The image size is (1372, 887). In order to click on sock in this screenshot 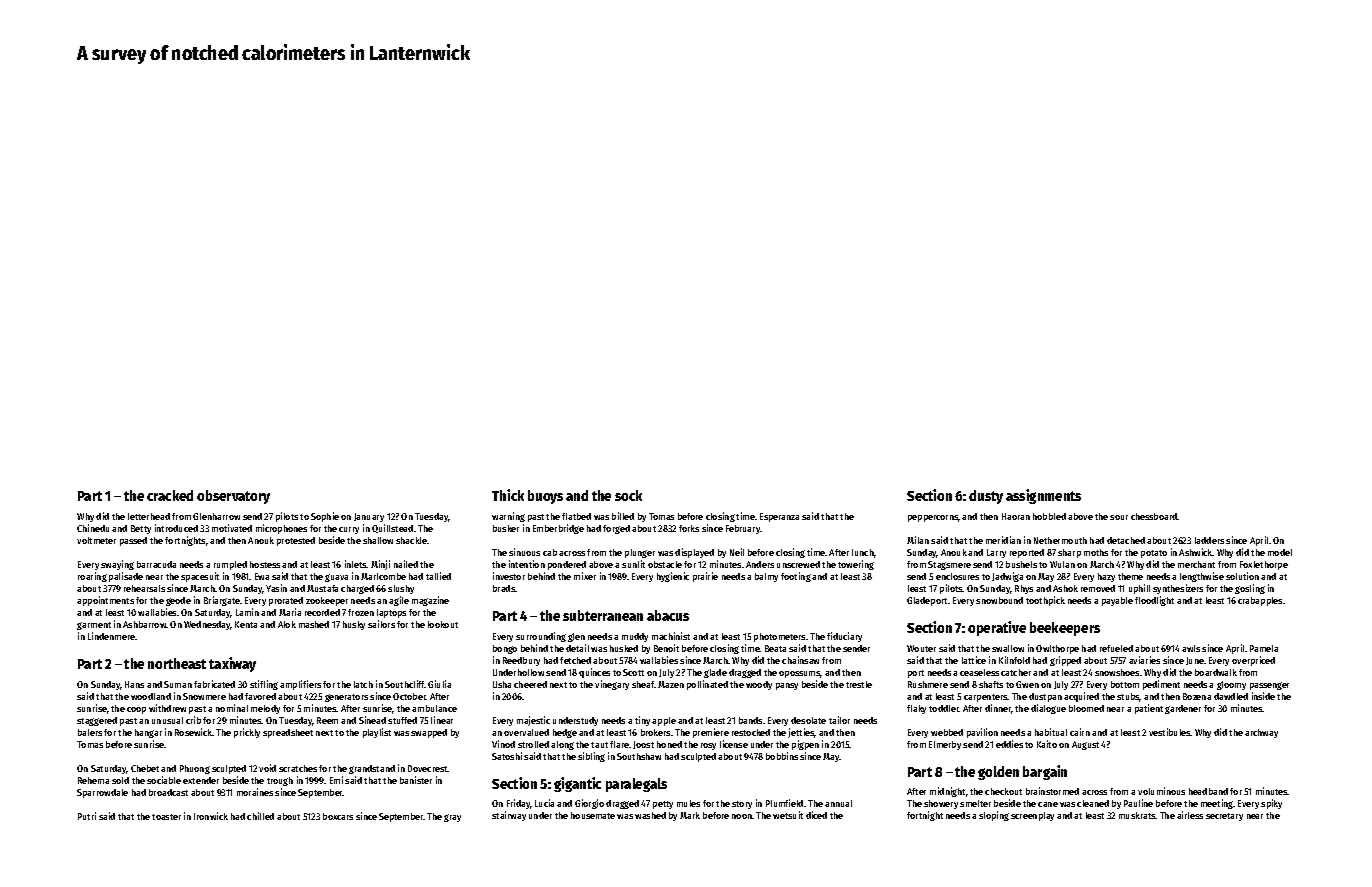, I will do `click(628, 495)`.
